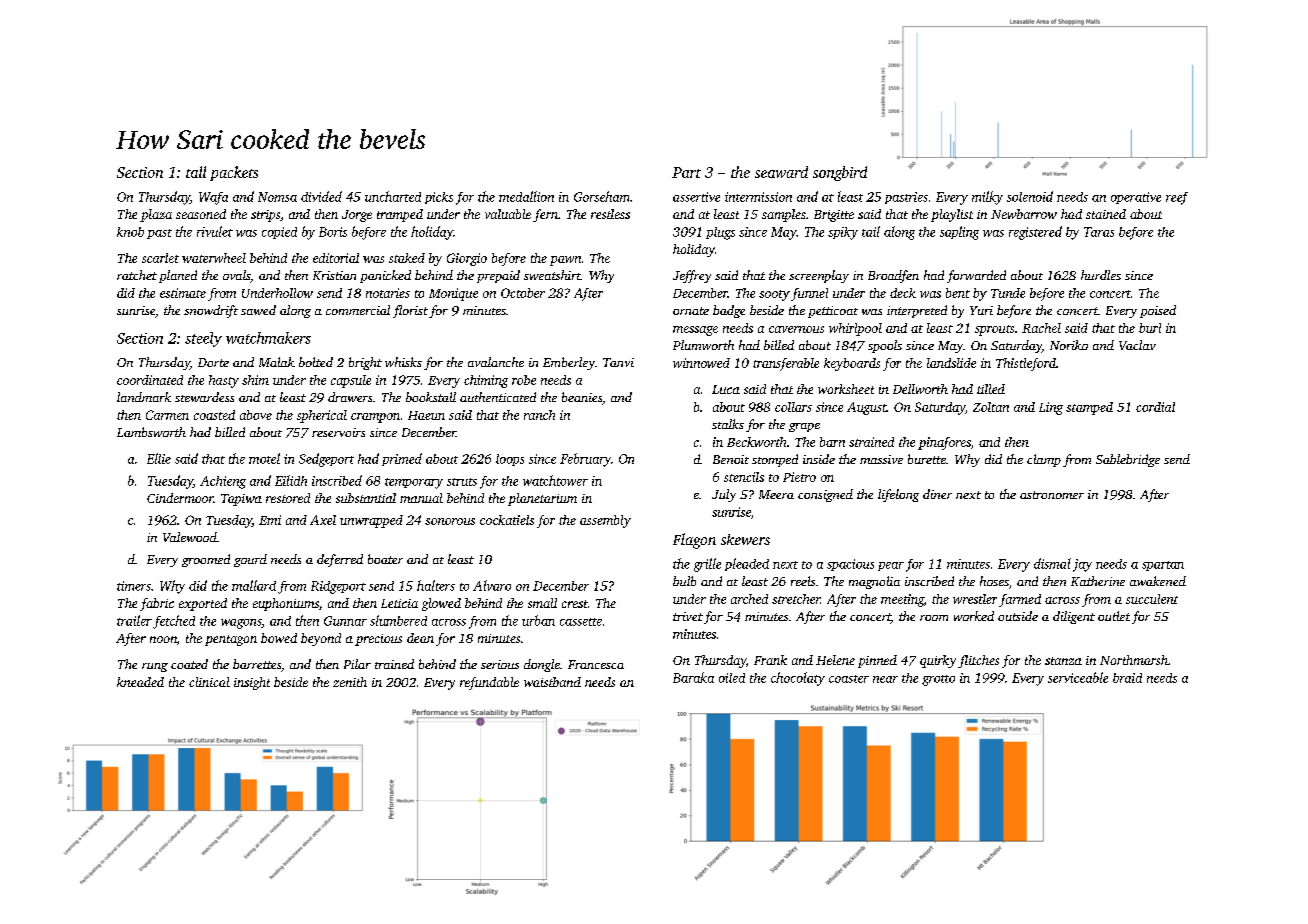 The height and width of the screenshot is (924, 1308). I want to click on landmark, so click(144, 397).
